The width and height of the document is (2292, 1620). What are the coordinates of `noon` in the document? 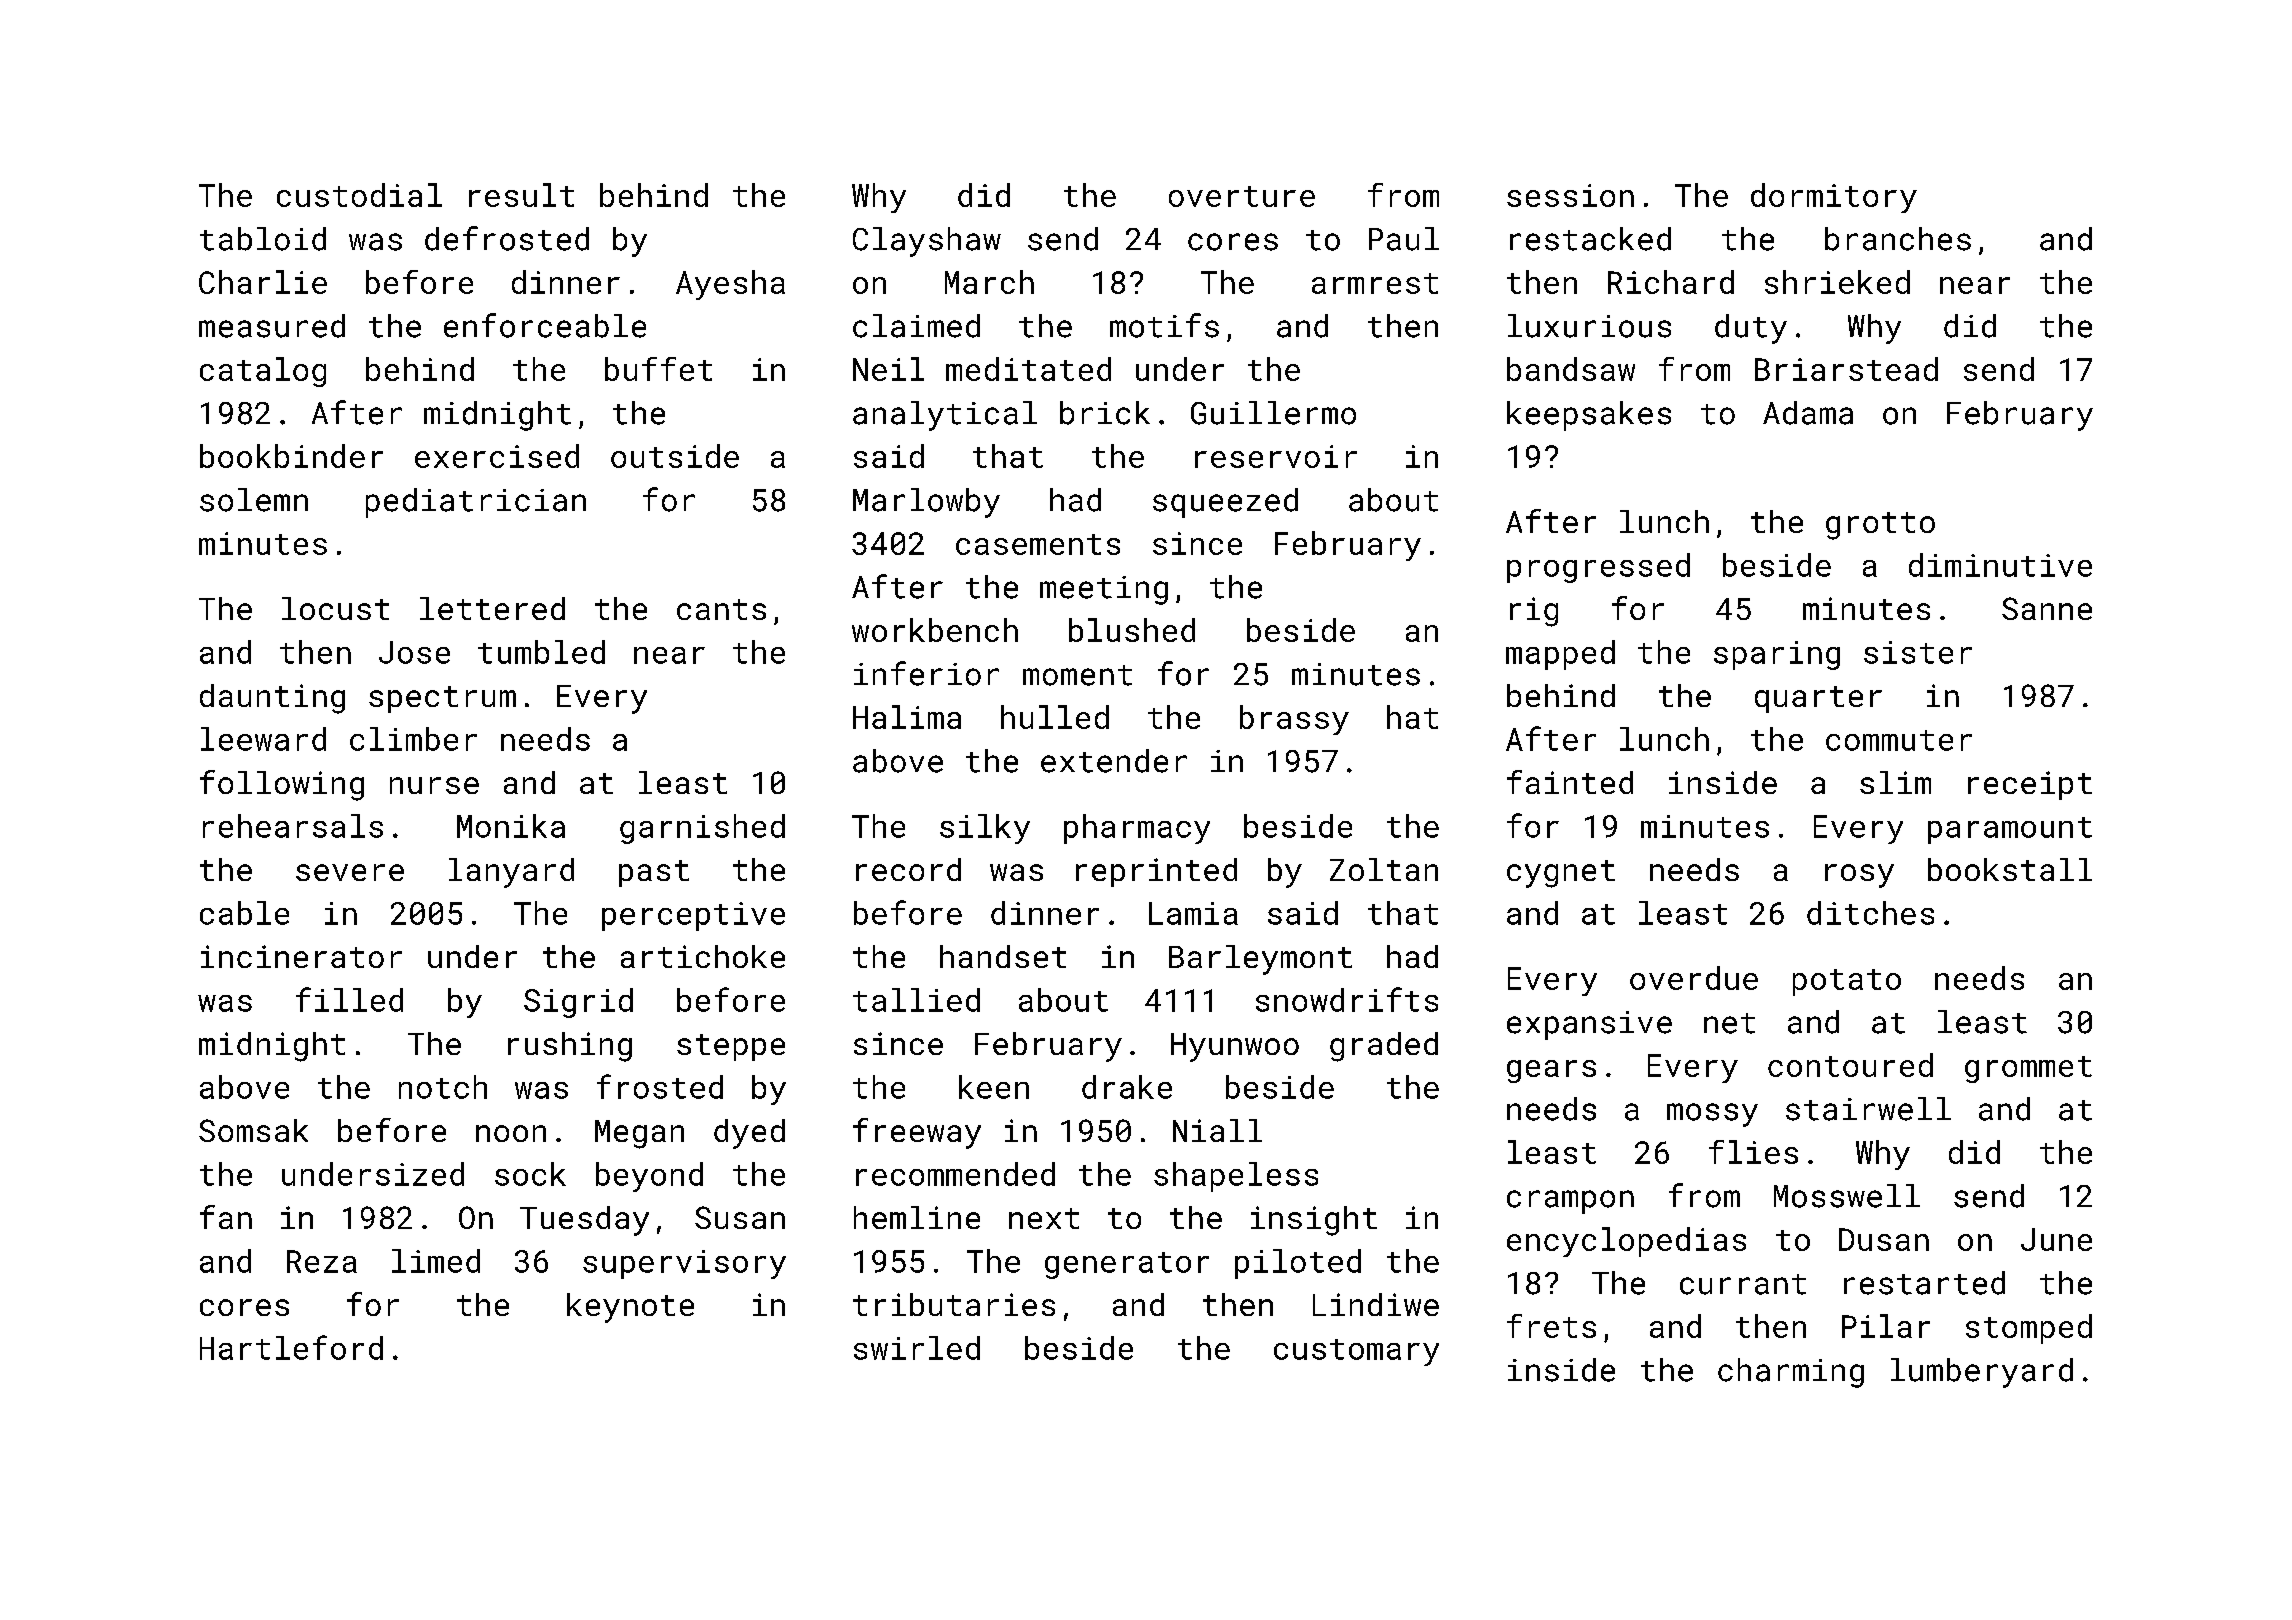 It's located at (511, 1133).
